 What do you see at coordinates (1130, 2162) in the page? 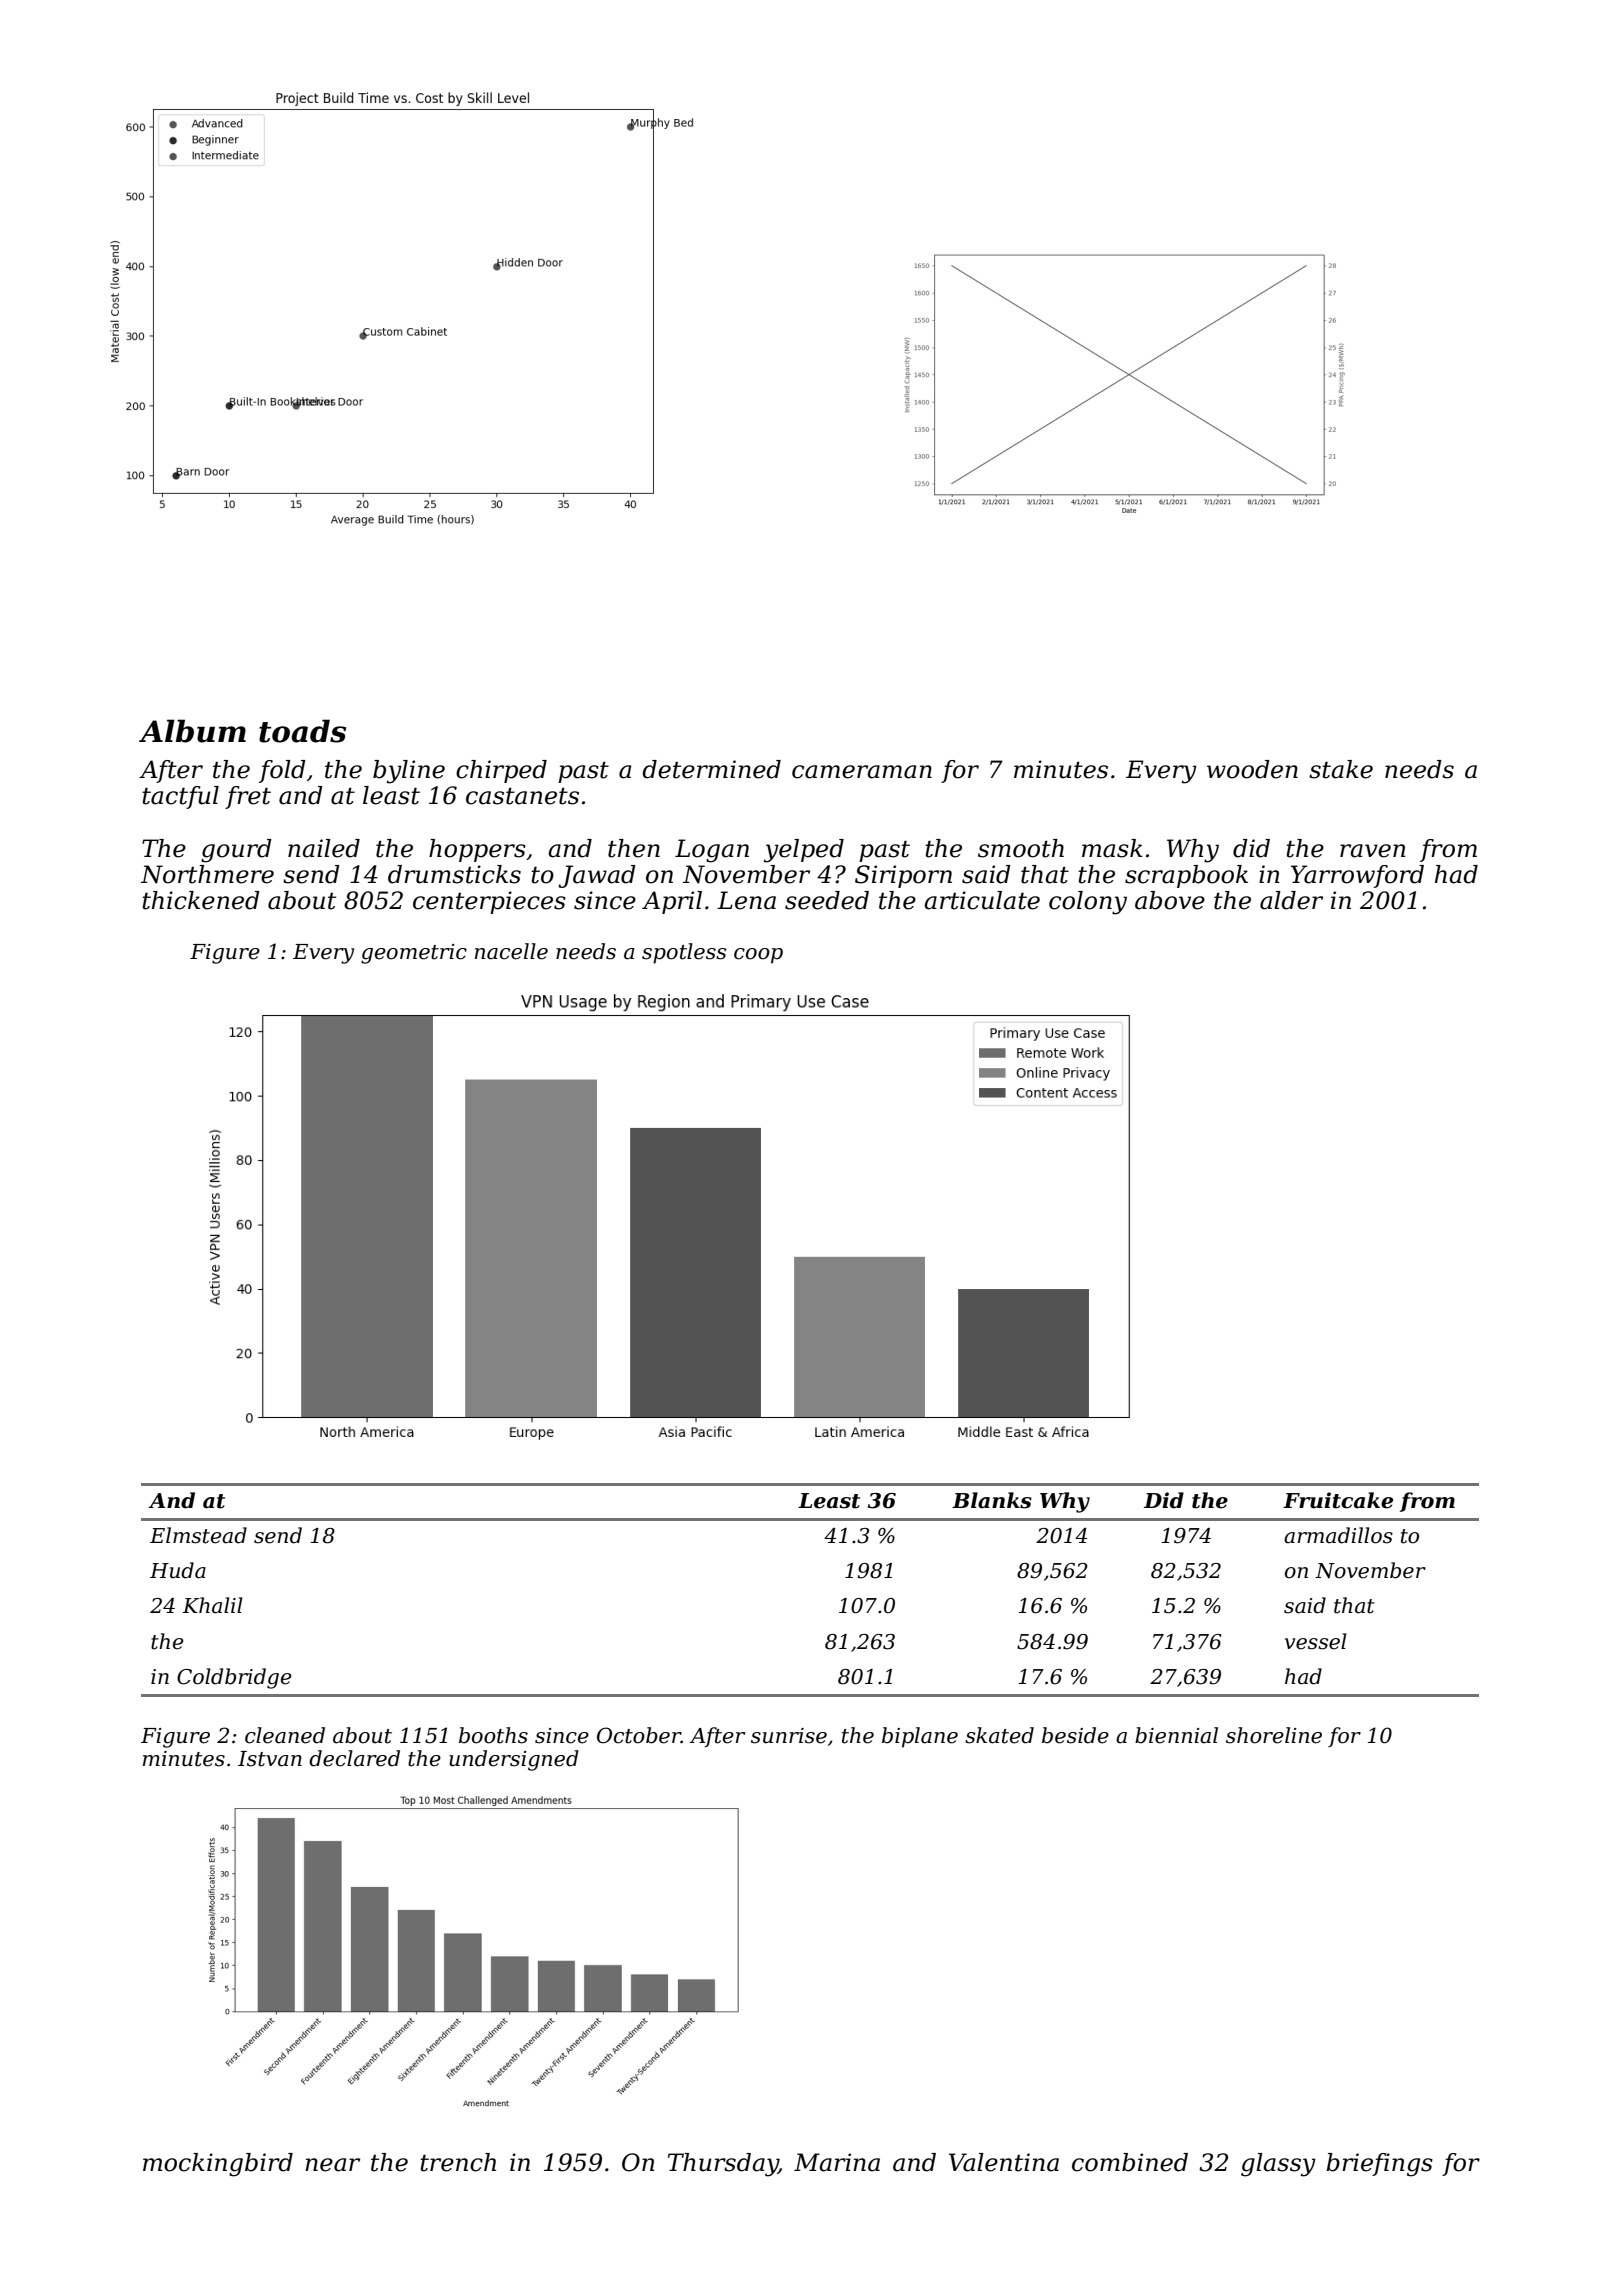
I see `combined` at bounding box center [1130, 2162].
